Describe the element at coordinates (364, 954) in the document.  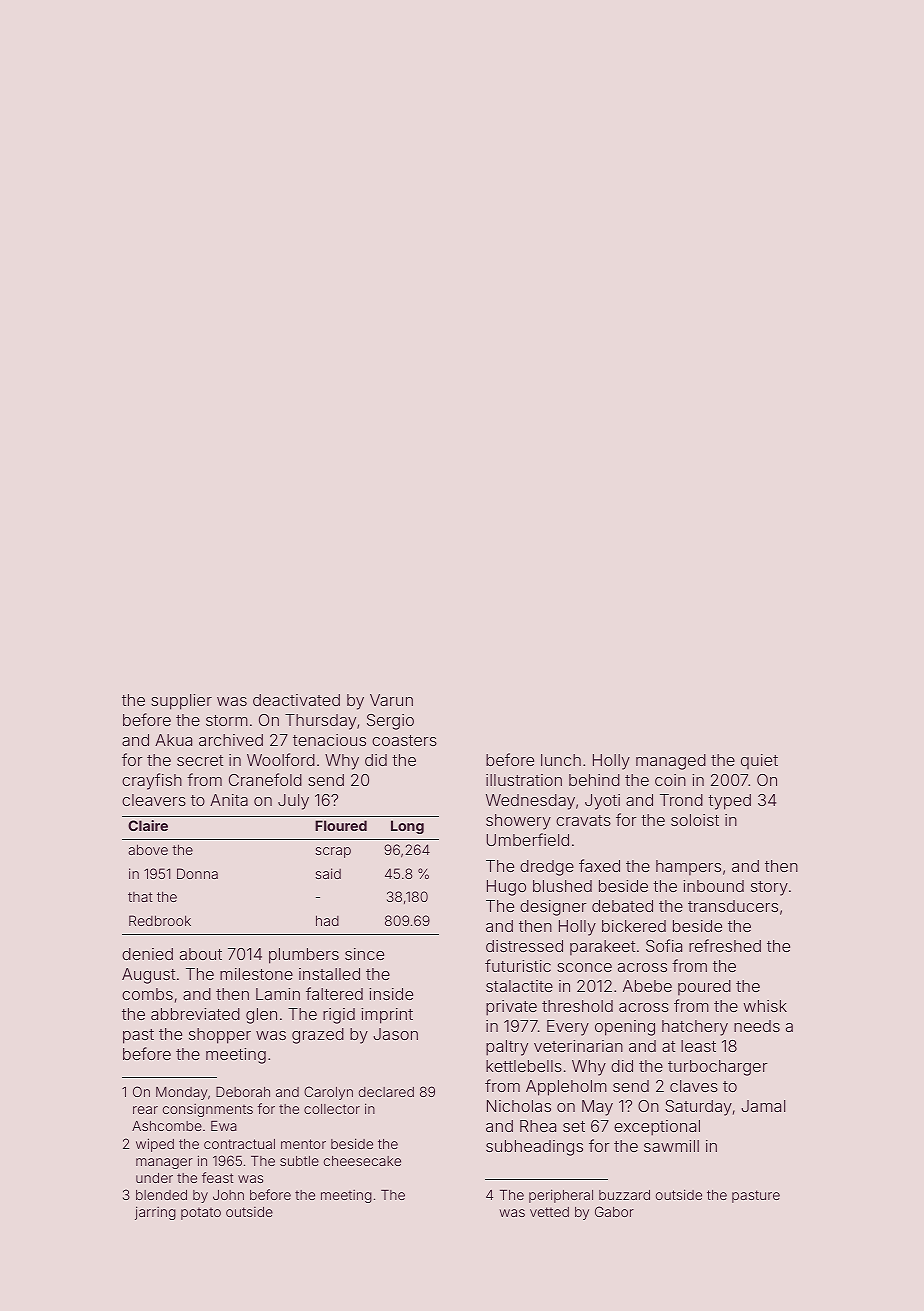
I see `since` at that location.
